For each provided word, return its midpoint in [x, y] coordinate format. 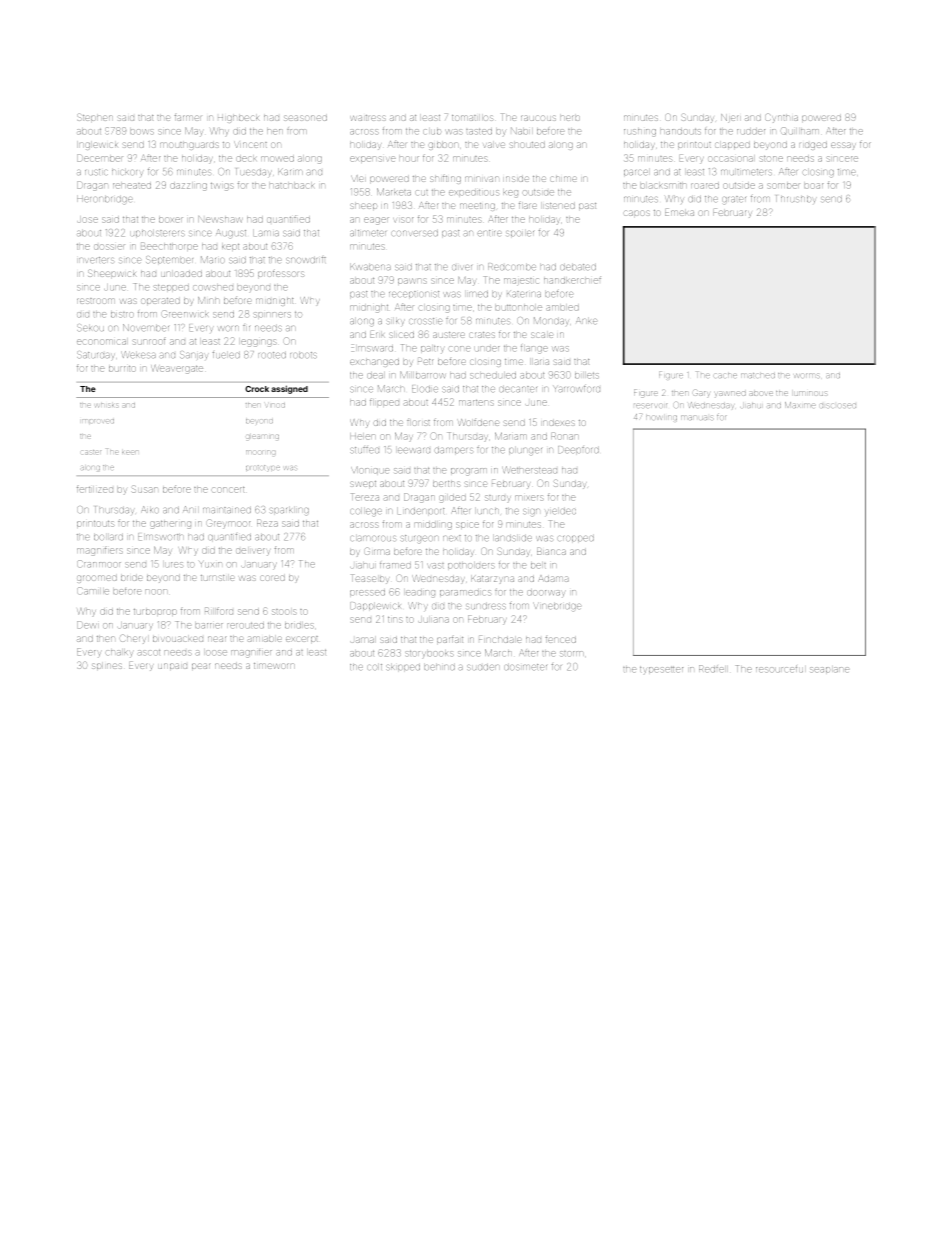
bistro [122, 315]
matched [758, 375]
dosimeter [525, 667]
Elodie [425, 388]
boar [813, 186]
